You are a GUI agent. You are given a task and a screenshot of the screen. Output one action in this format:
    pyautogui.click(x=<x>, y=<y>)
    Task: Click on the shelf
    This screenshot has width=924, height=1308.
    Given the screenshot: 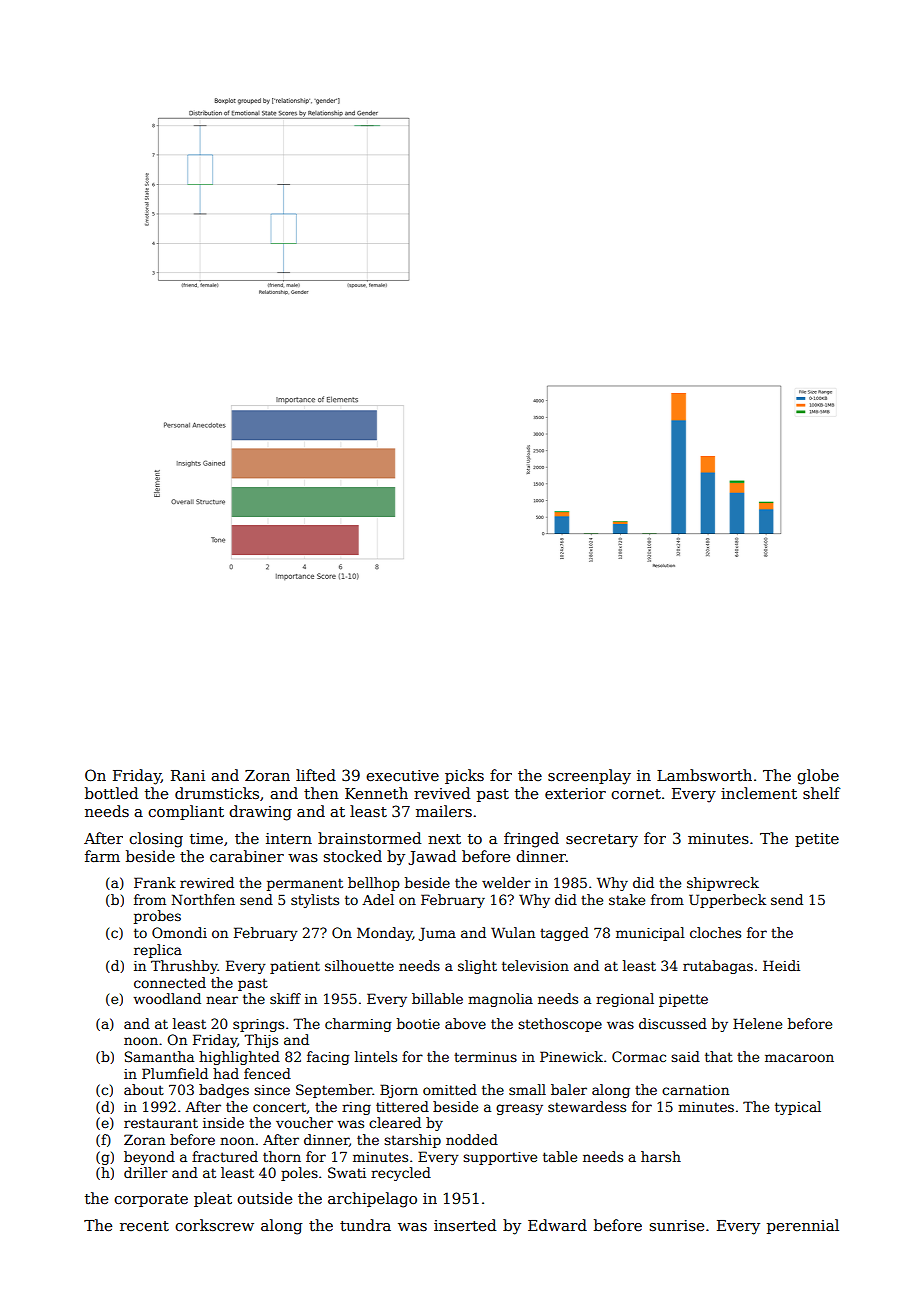 What is the action you would take?
    pyautogui.click(x=822, y=793)
